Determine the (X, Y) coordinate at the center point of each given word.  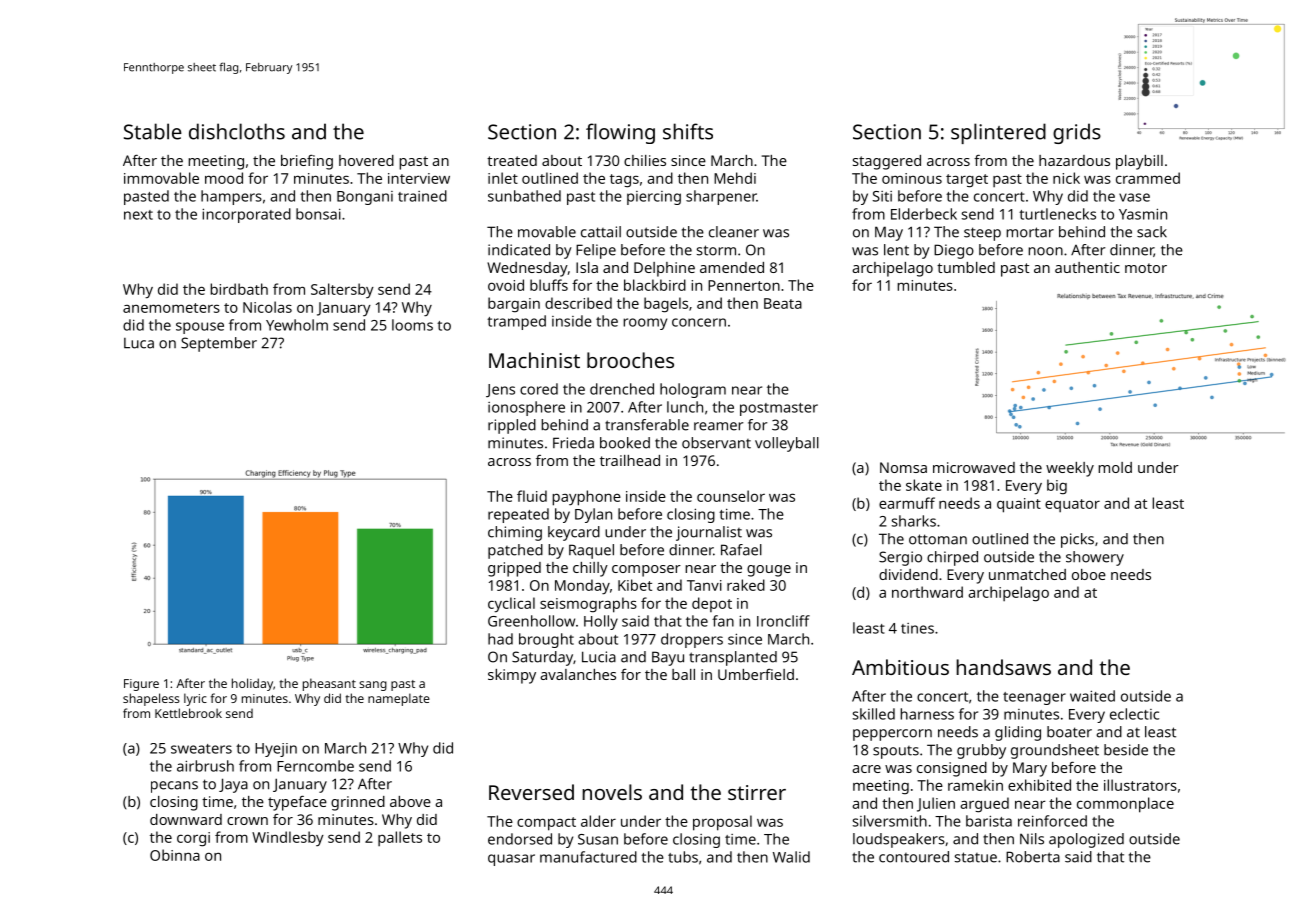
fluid (532, 496)
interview (419, 178)
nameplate (399, 699)
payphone (586, 498)
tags (624, 181)
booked (625, 443)
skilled (874, 714)
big (1057, 487)
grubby (981, 751)
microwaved (974, 467)
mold (1115, 467)
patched (515, 551)
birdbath (239, 289)
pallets (400, 838)
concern (699, 322)
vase (1134, 197)
